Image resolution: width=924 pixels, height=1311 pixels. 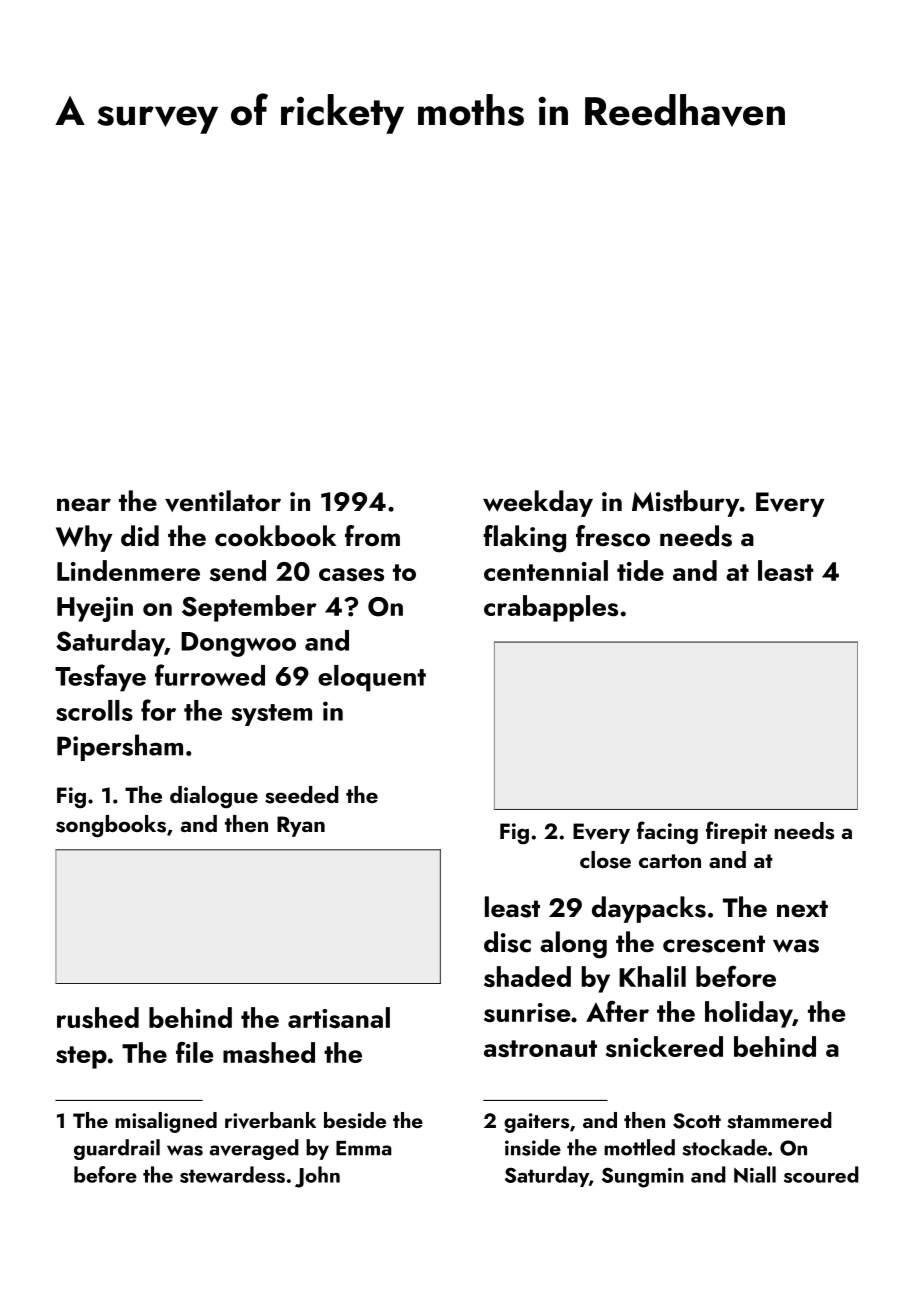 What do you see at coordinates (685, 503) in the document?
I see `Mistbury` at bounding box center [685, 503].
